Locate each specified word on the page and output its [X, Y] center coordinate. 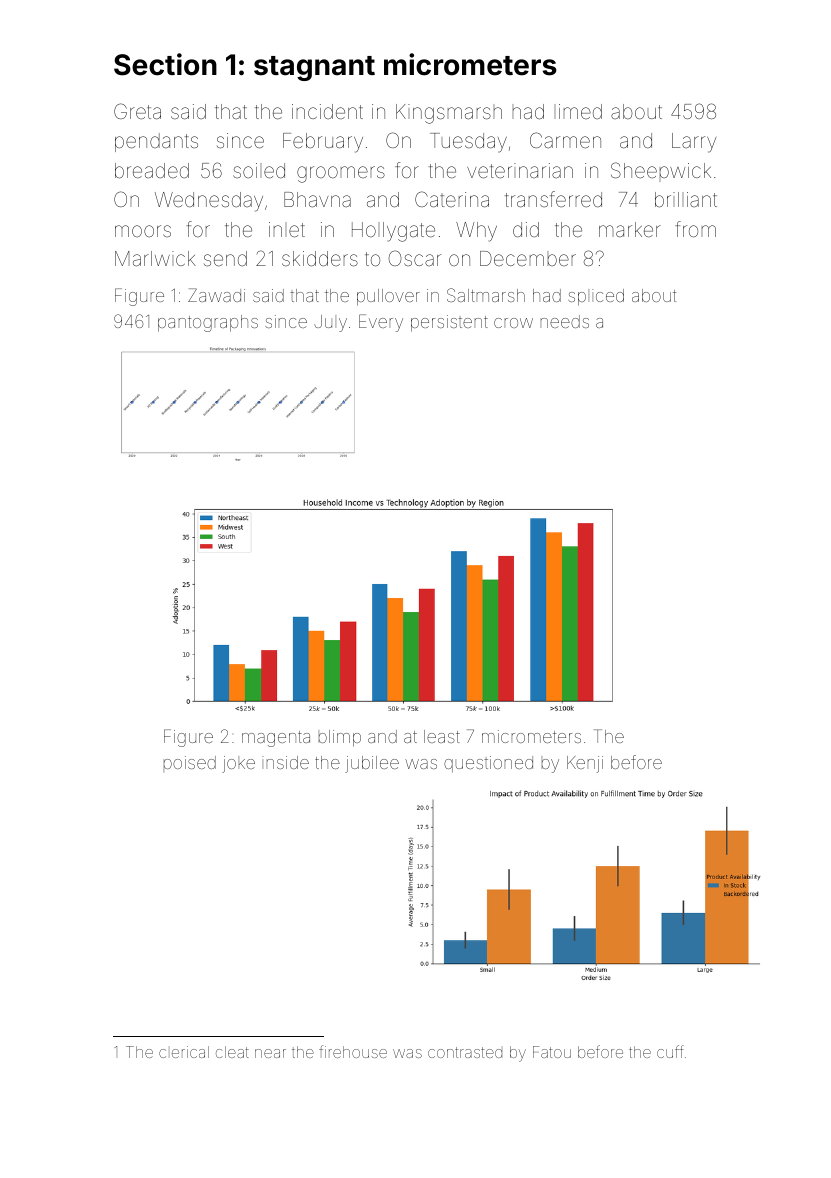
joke [238, 764]
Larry [694, 143]
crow [513, 323]
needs [565, 321]
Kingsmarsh [449, 114]
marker [630, 229]
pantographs [208, 323]
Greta [137, 111]
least [442, 736]
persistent [449, 323]
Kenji [585, 764]
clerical [184, 1052]
